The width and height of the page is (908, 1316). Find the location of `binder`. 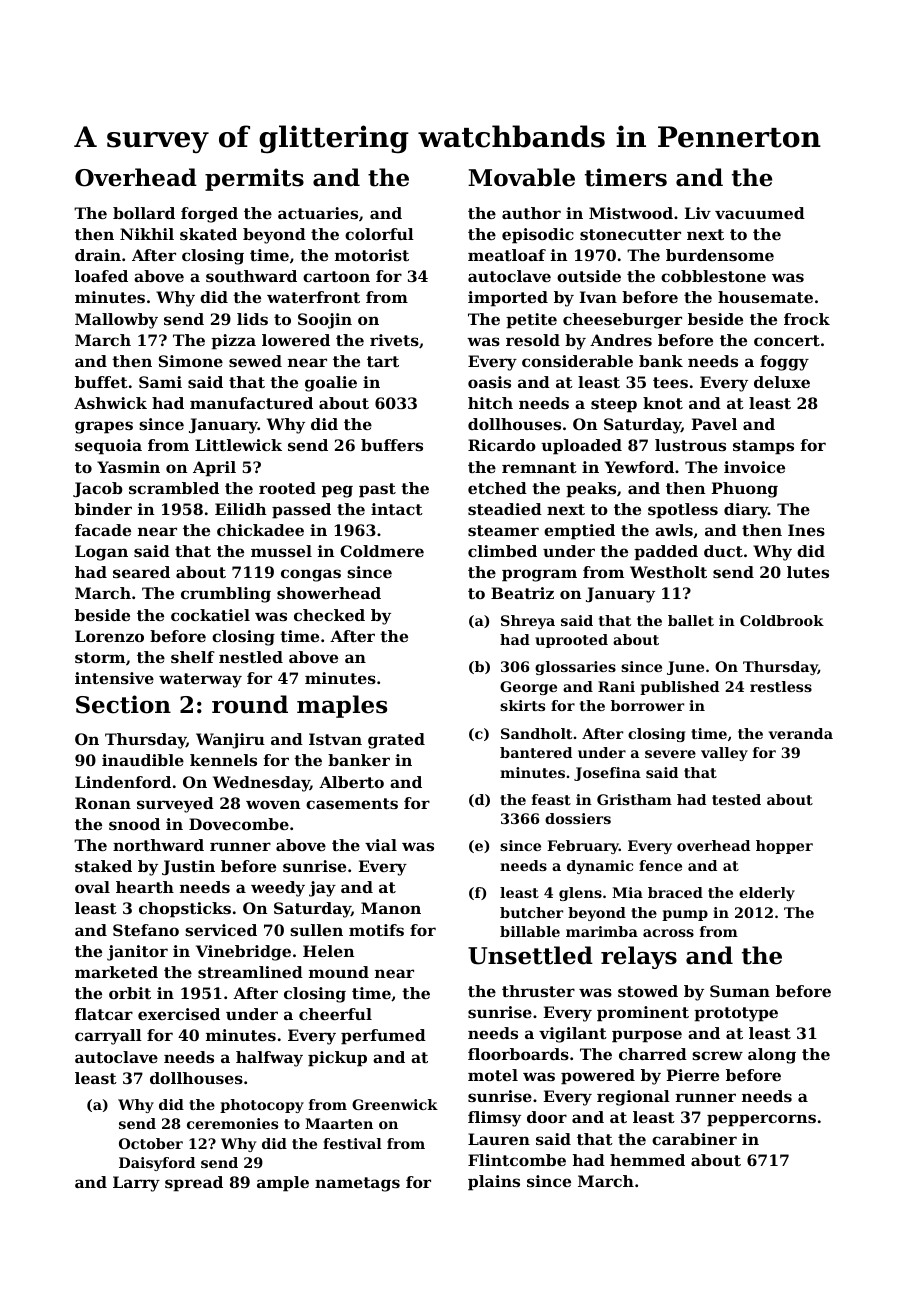

binder is located at coordinates (103, 509).
